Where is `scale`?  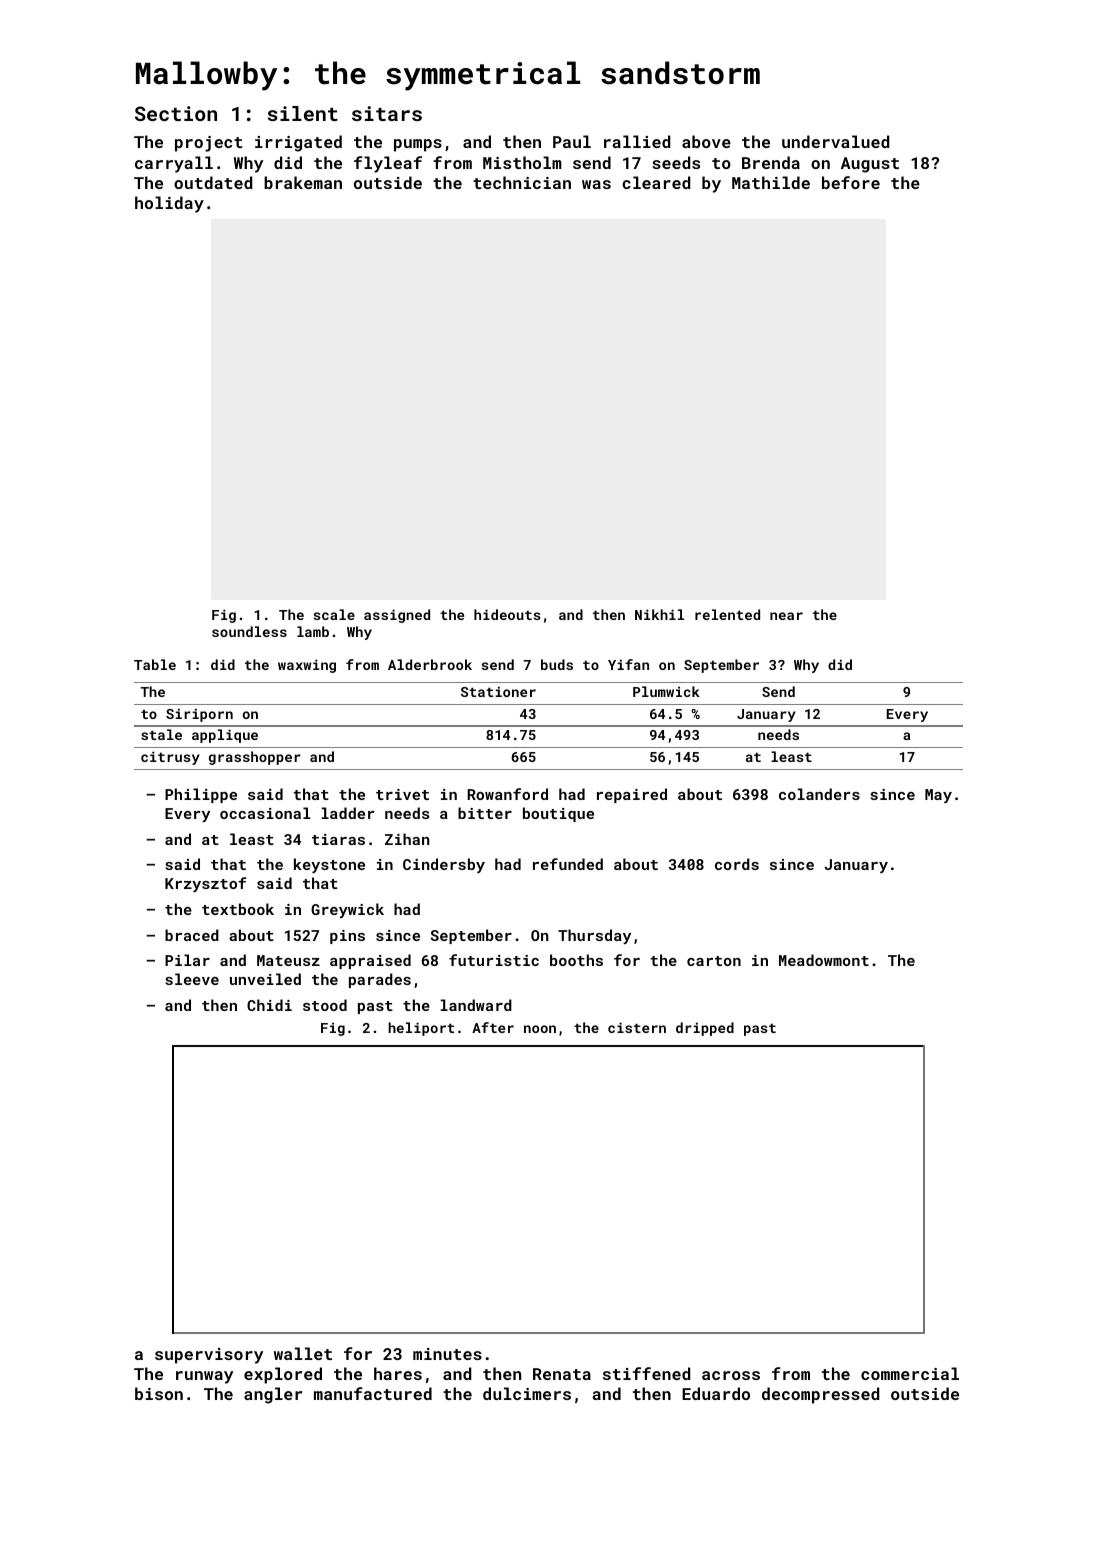
scale is located at coordinates (334, 614).
